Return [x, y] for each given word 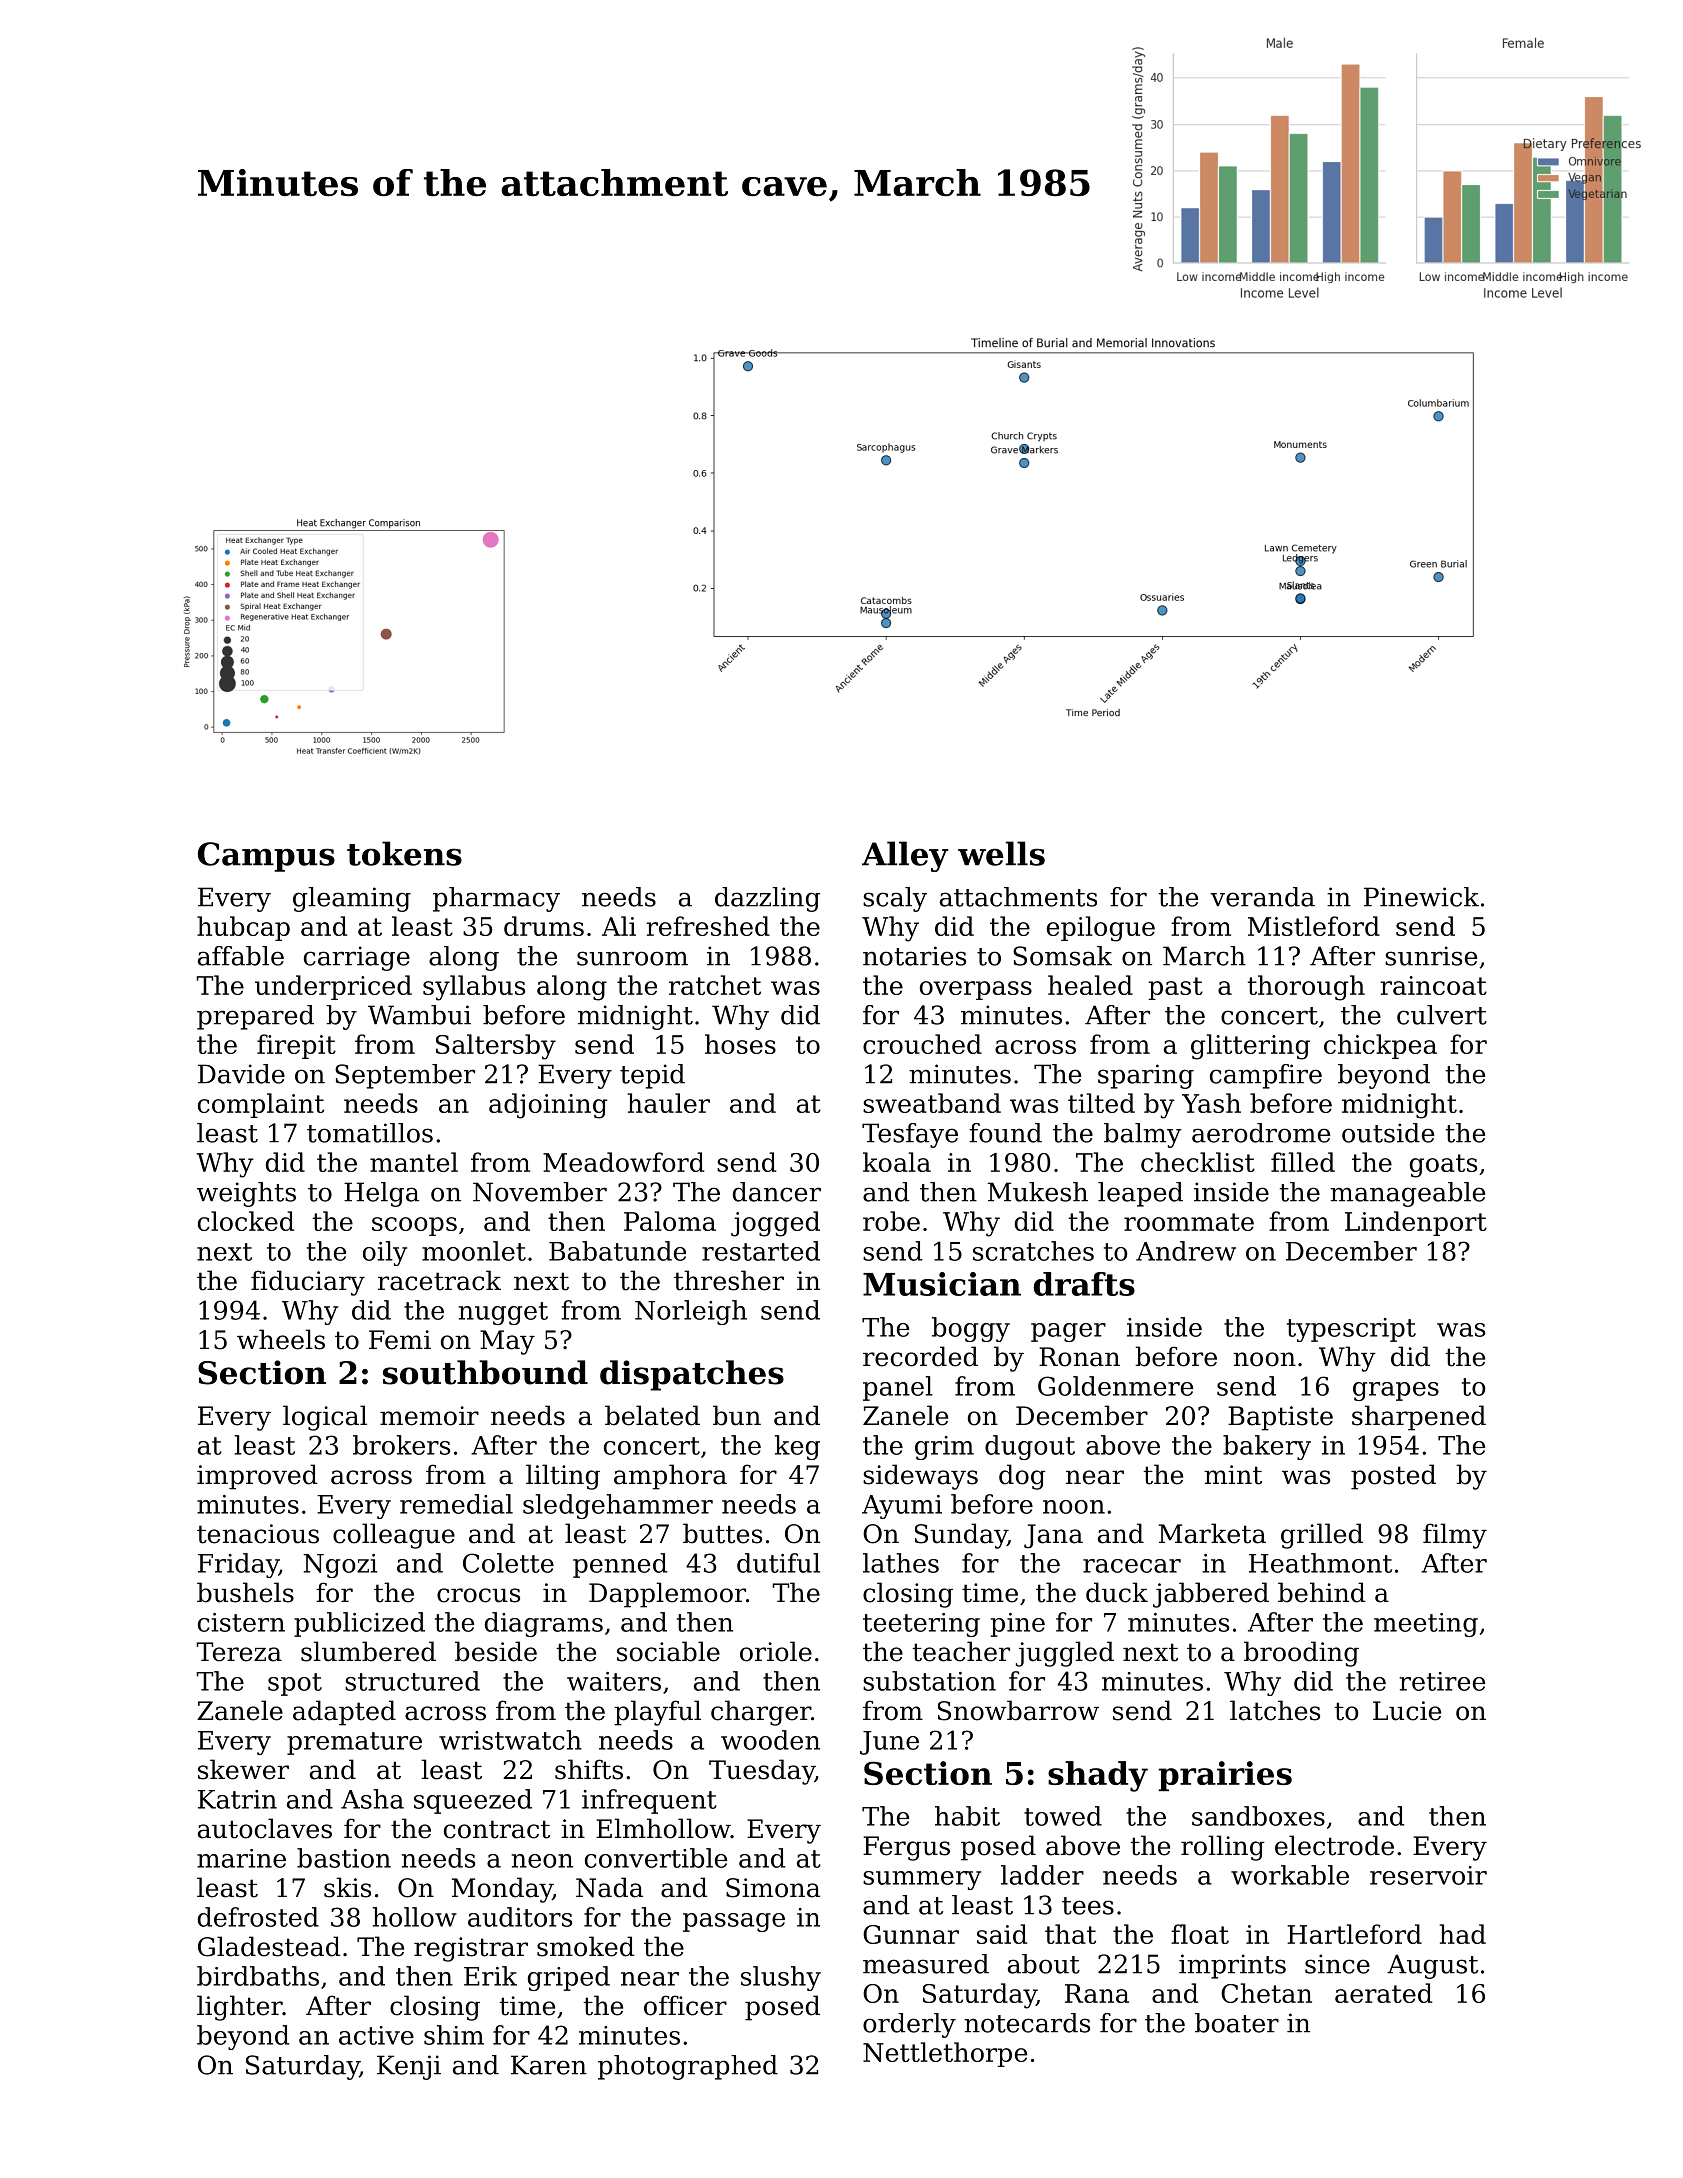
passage [734, 1922]
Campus [266, 857]
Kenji [409, 2067]
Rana [1097, 1993]
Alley [905, 856]
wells [1001, 853]
